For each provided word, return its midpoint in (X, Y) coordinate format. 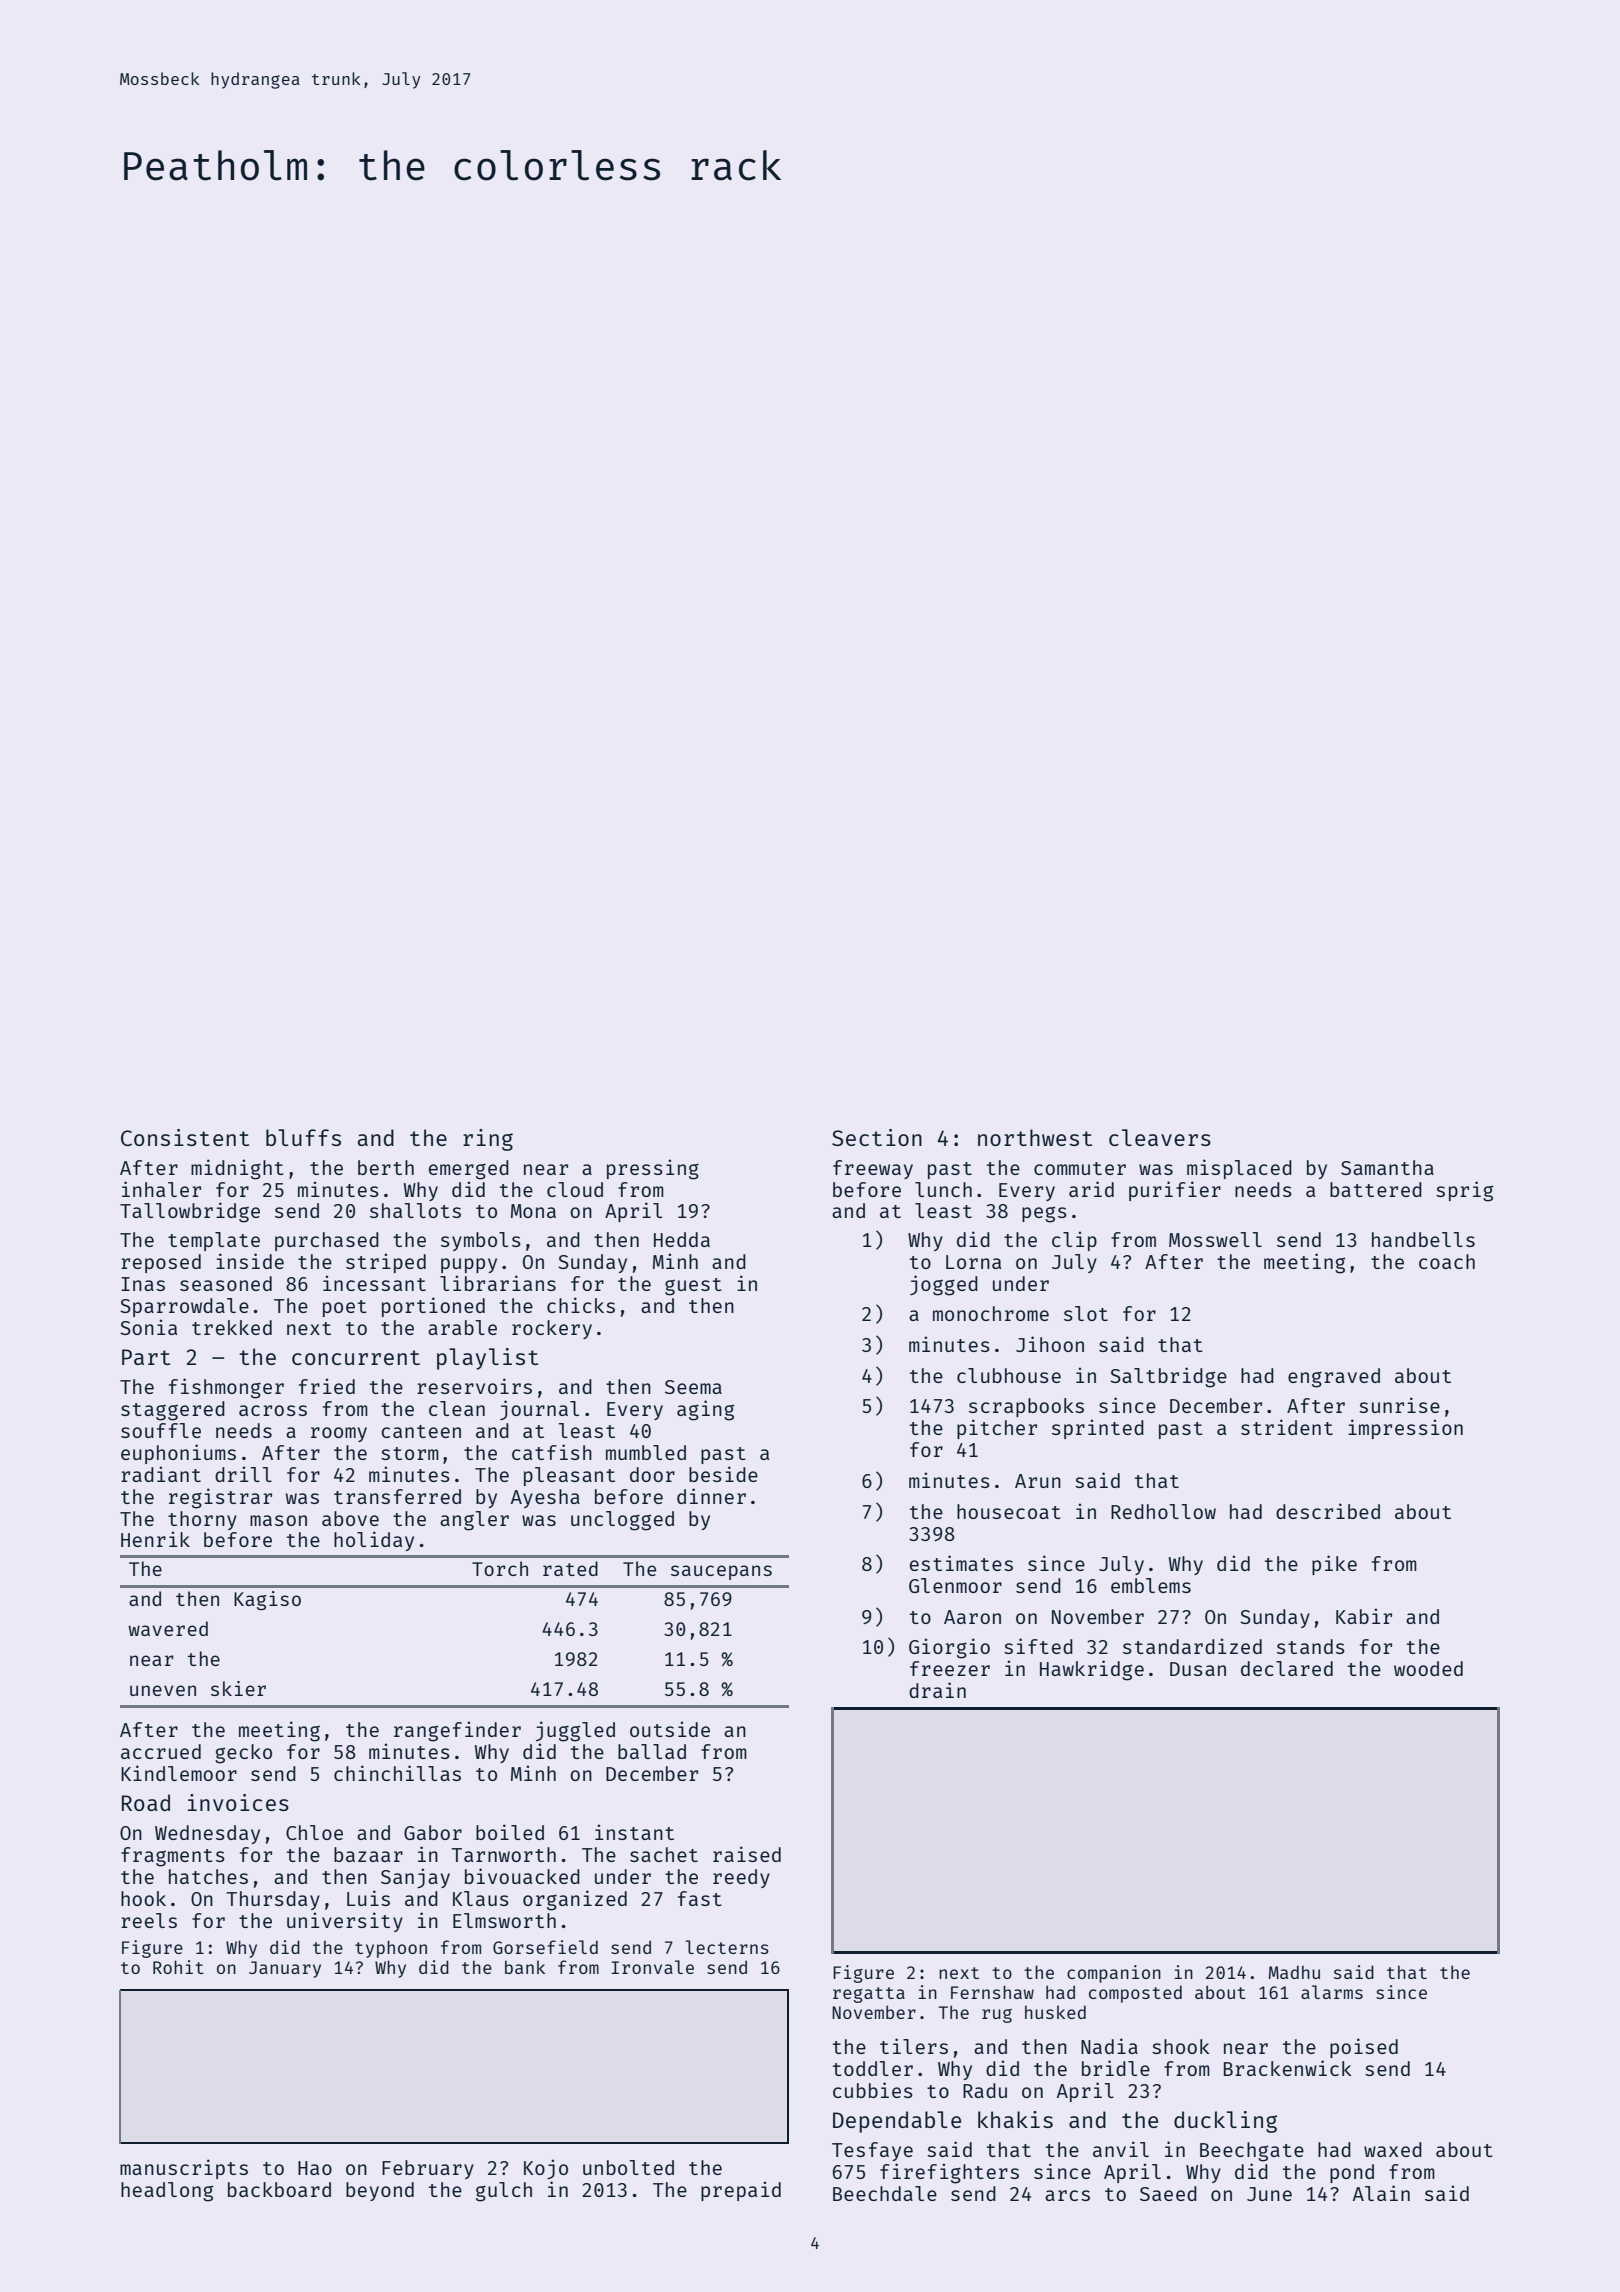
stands (1311, 1646)
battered (1376, 1189)
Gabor (433, 1832)
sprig (1464, 1191)
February (428, 2169)
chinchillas (397, 1773)
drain (937, 1690)
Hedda (682, 1239)
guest (693, 1287)
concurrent (356, 1357)
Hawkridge (1092, 1670)
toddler (873, 2068)
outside (670, 1729)
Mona (533, 1211)
